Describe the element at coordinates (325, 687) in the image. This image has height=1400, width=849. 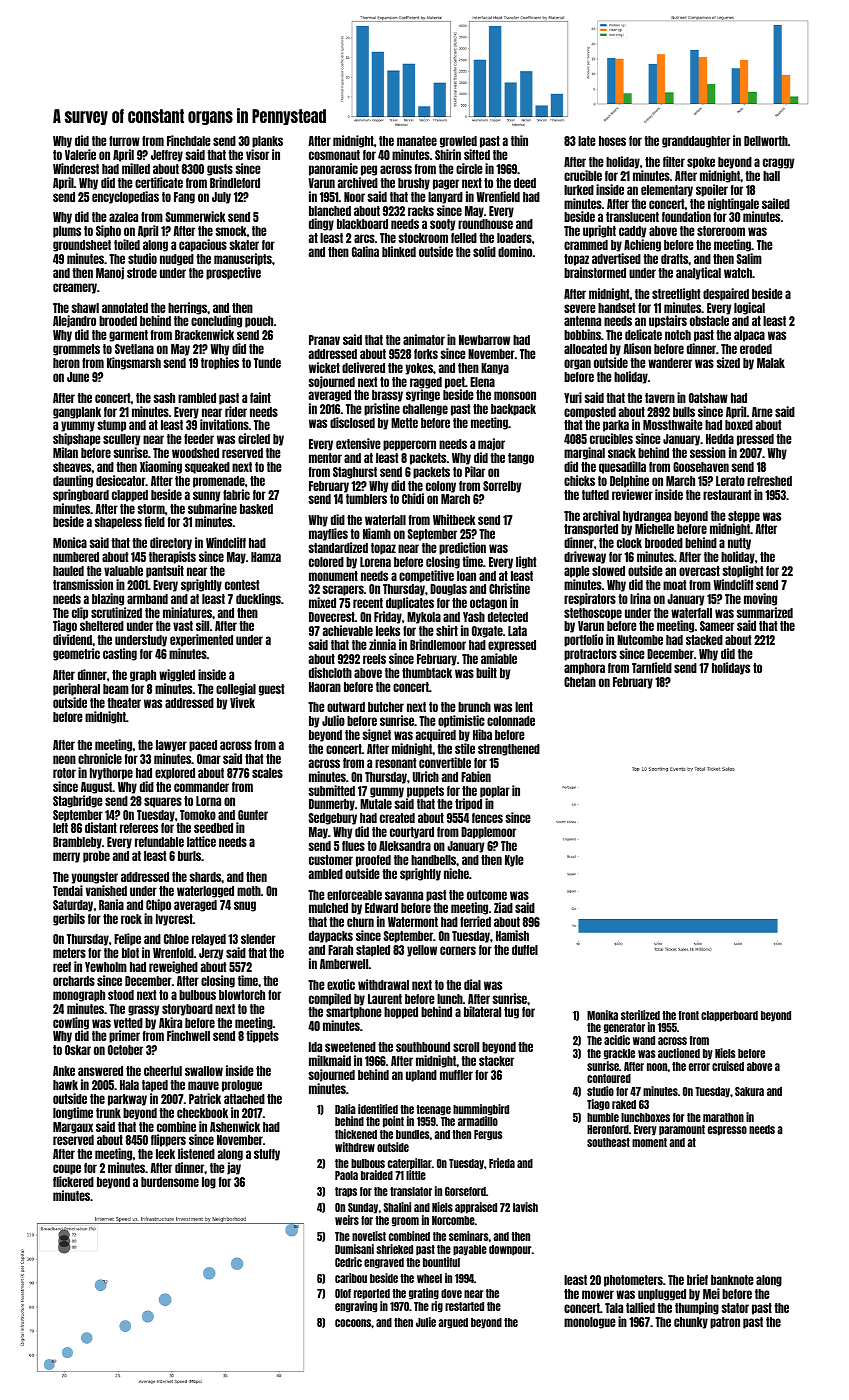
I see `Haoran` at that location.
